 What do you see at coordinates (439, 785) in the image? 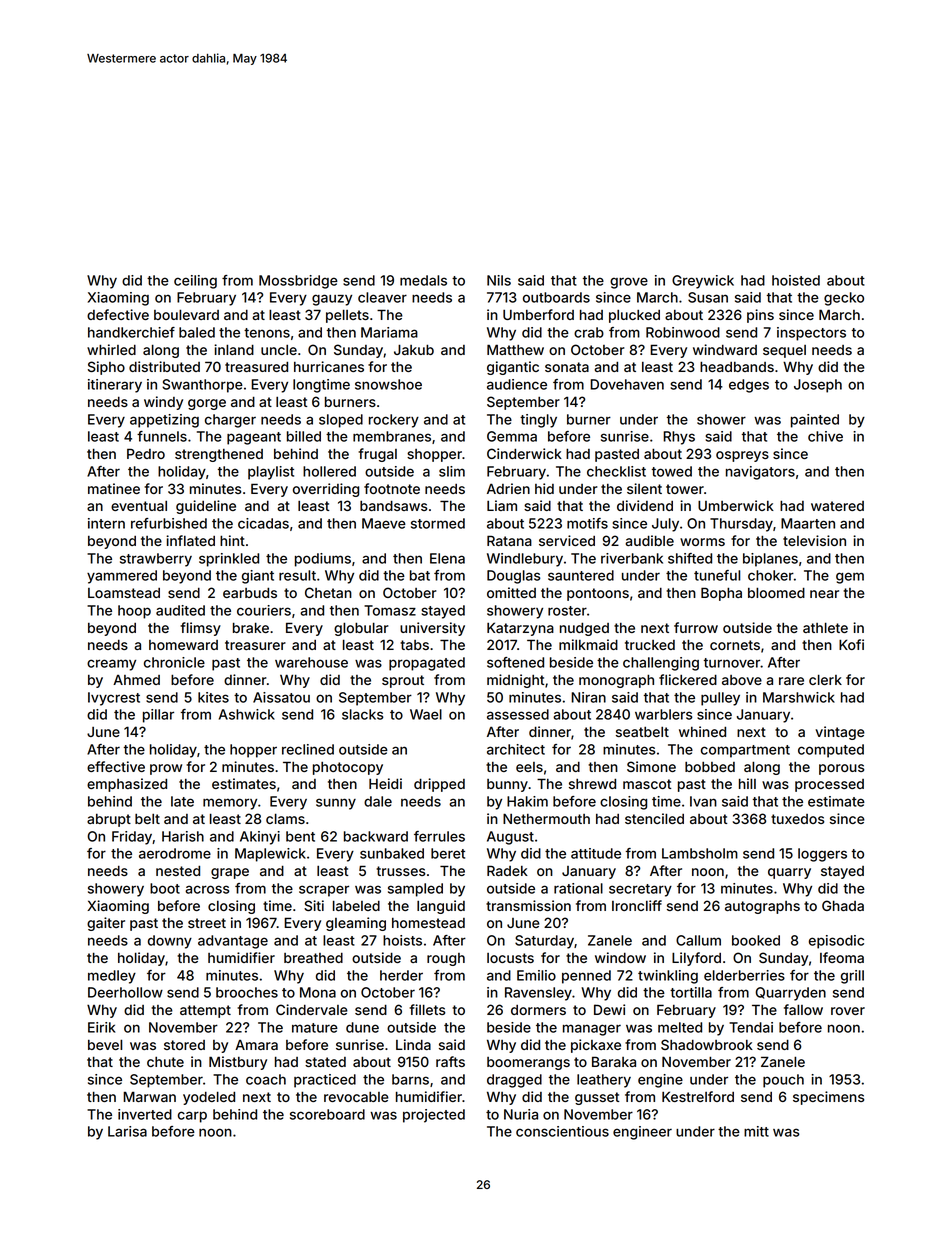
I see `dripped` at bounding box center [439, 785].
